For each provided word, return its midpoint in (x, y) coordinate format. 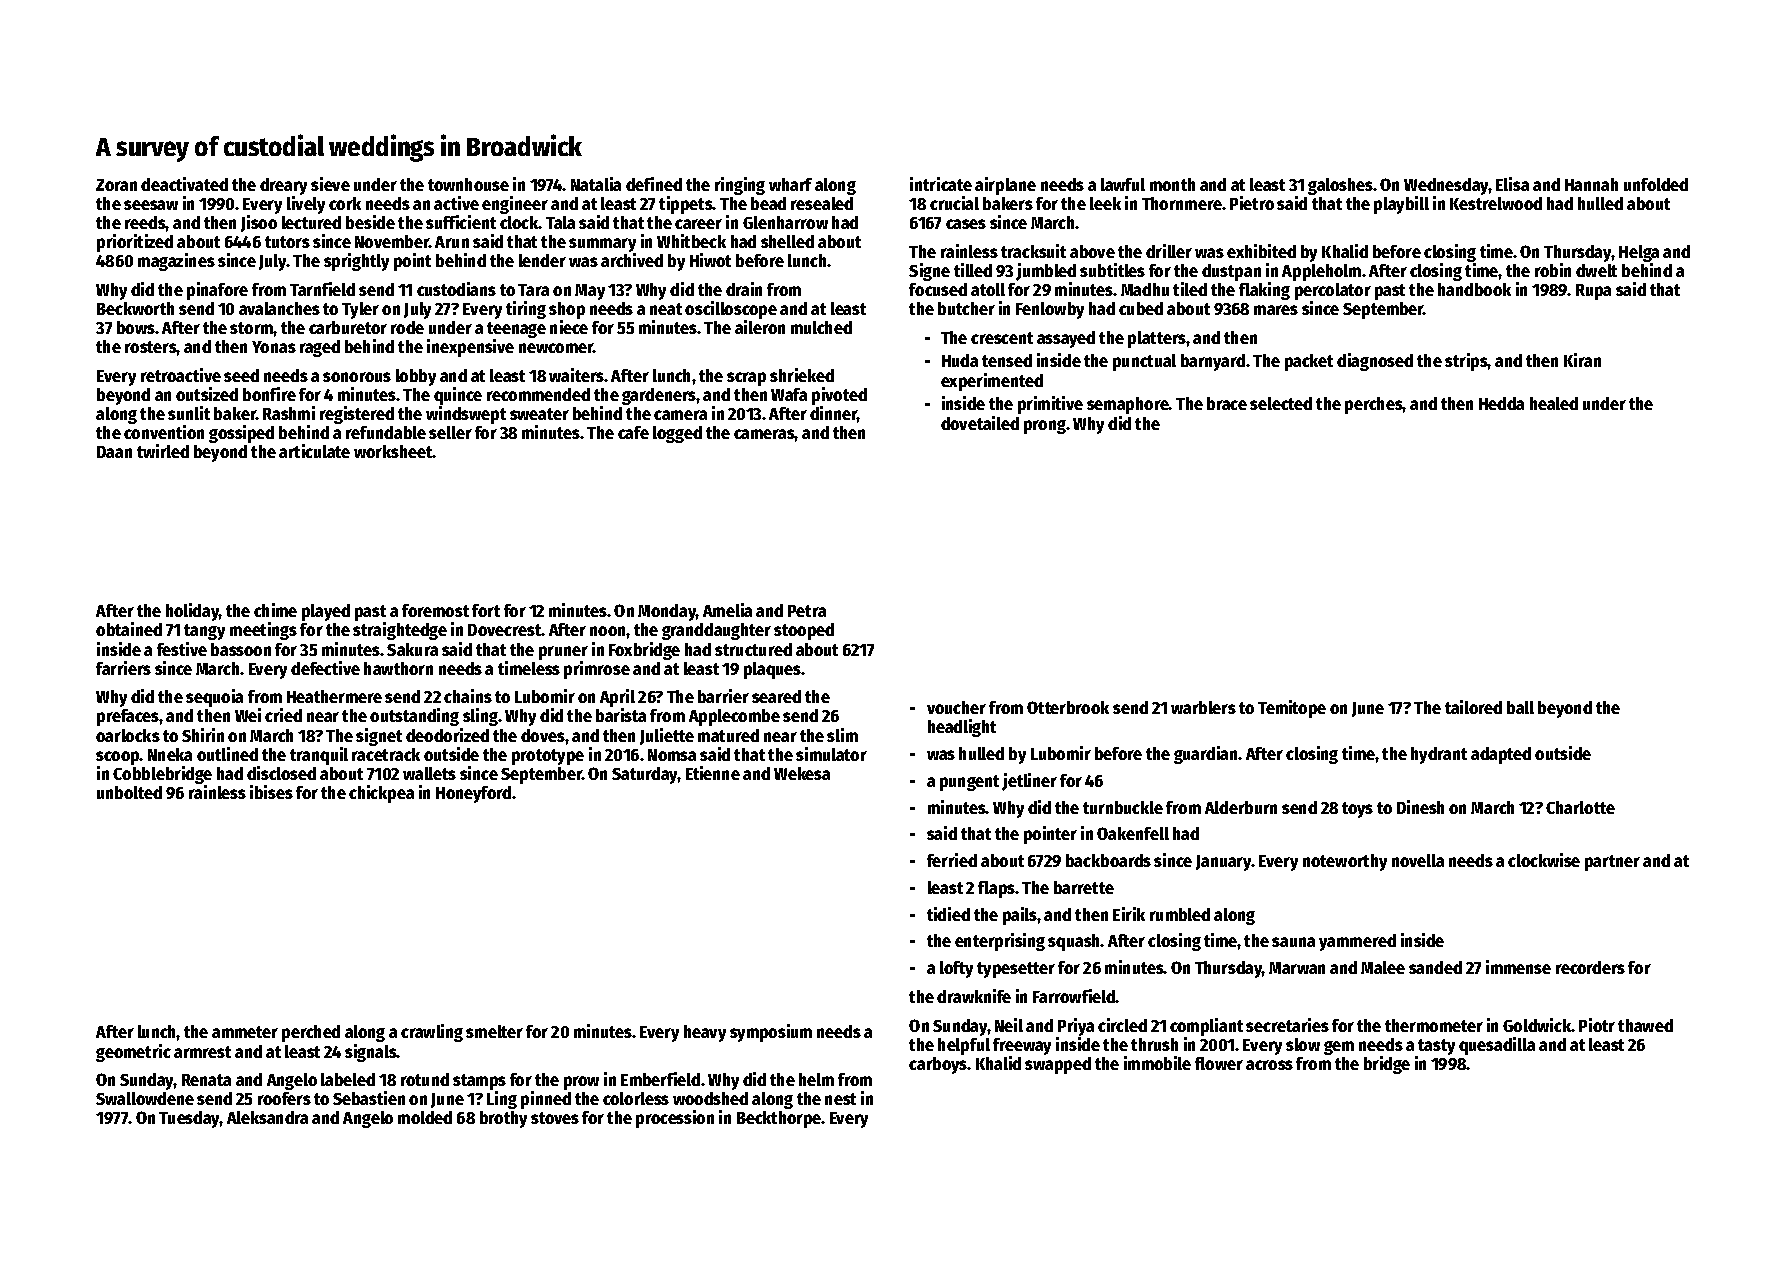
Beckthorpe (779, 1119)
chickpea (381, 794)
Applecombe (734, 717)
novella (1418, 860)
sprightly (356, 262)
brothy (503, 1119)
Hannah (1591, 184)
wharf (790, 184)
